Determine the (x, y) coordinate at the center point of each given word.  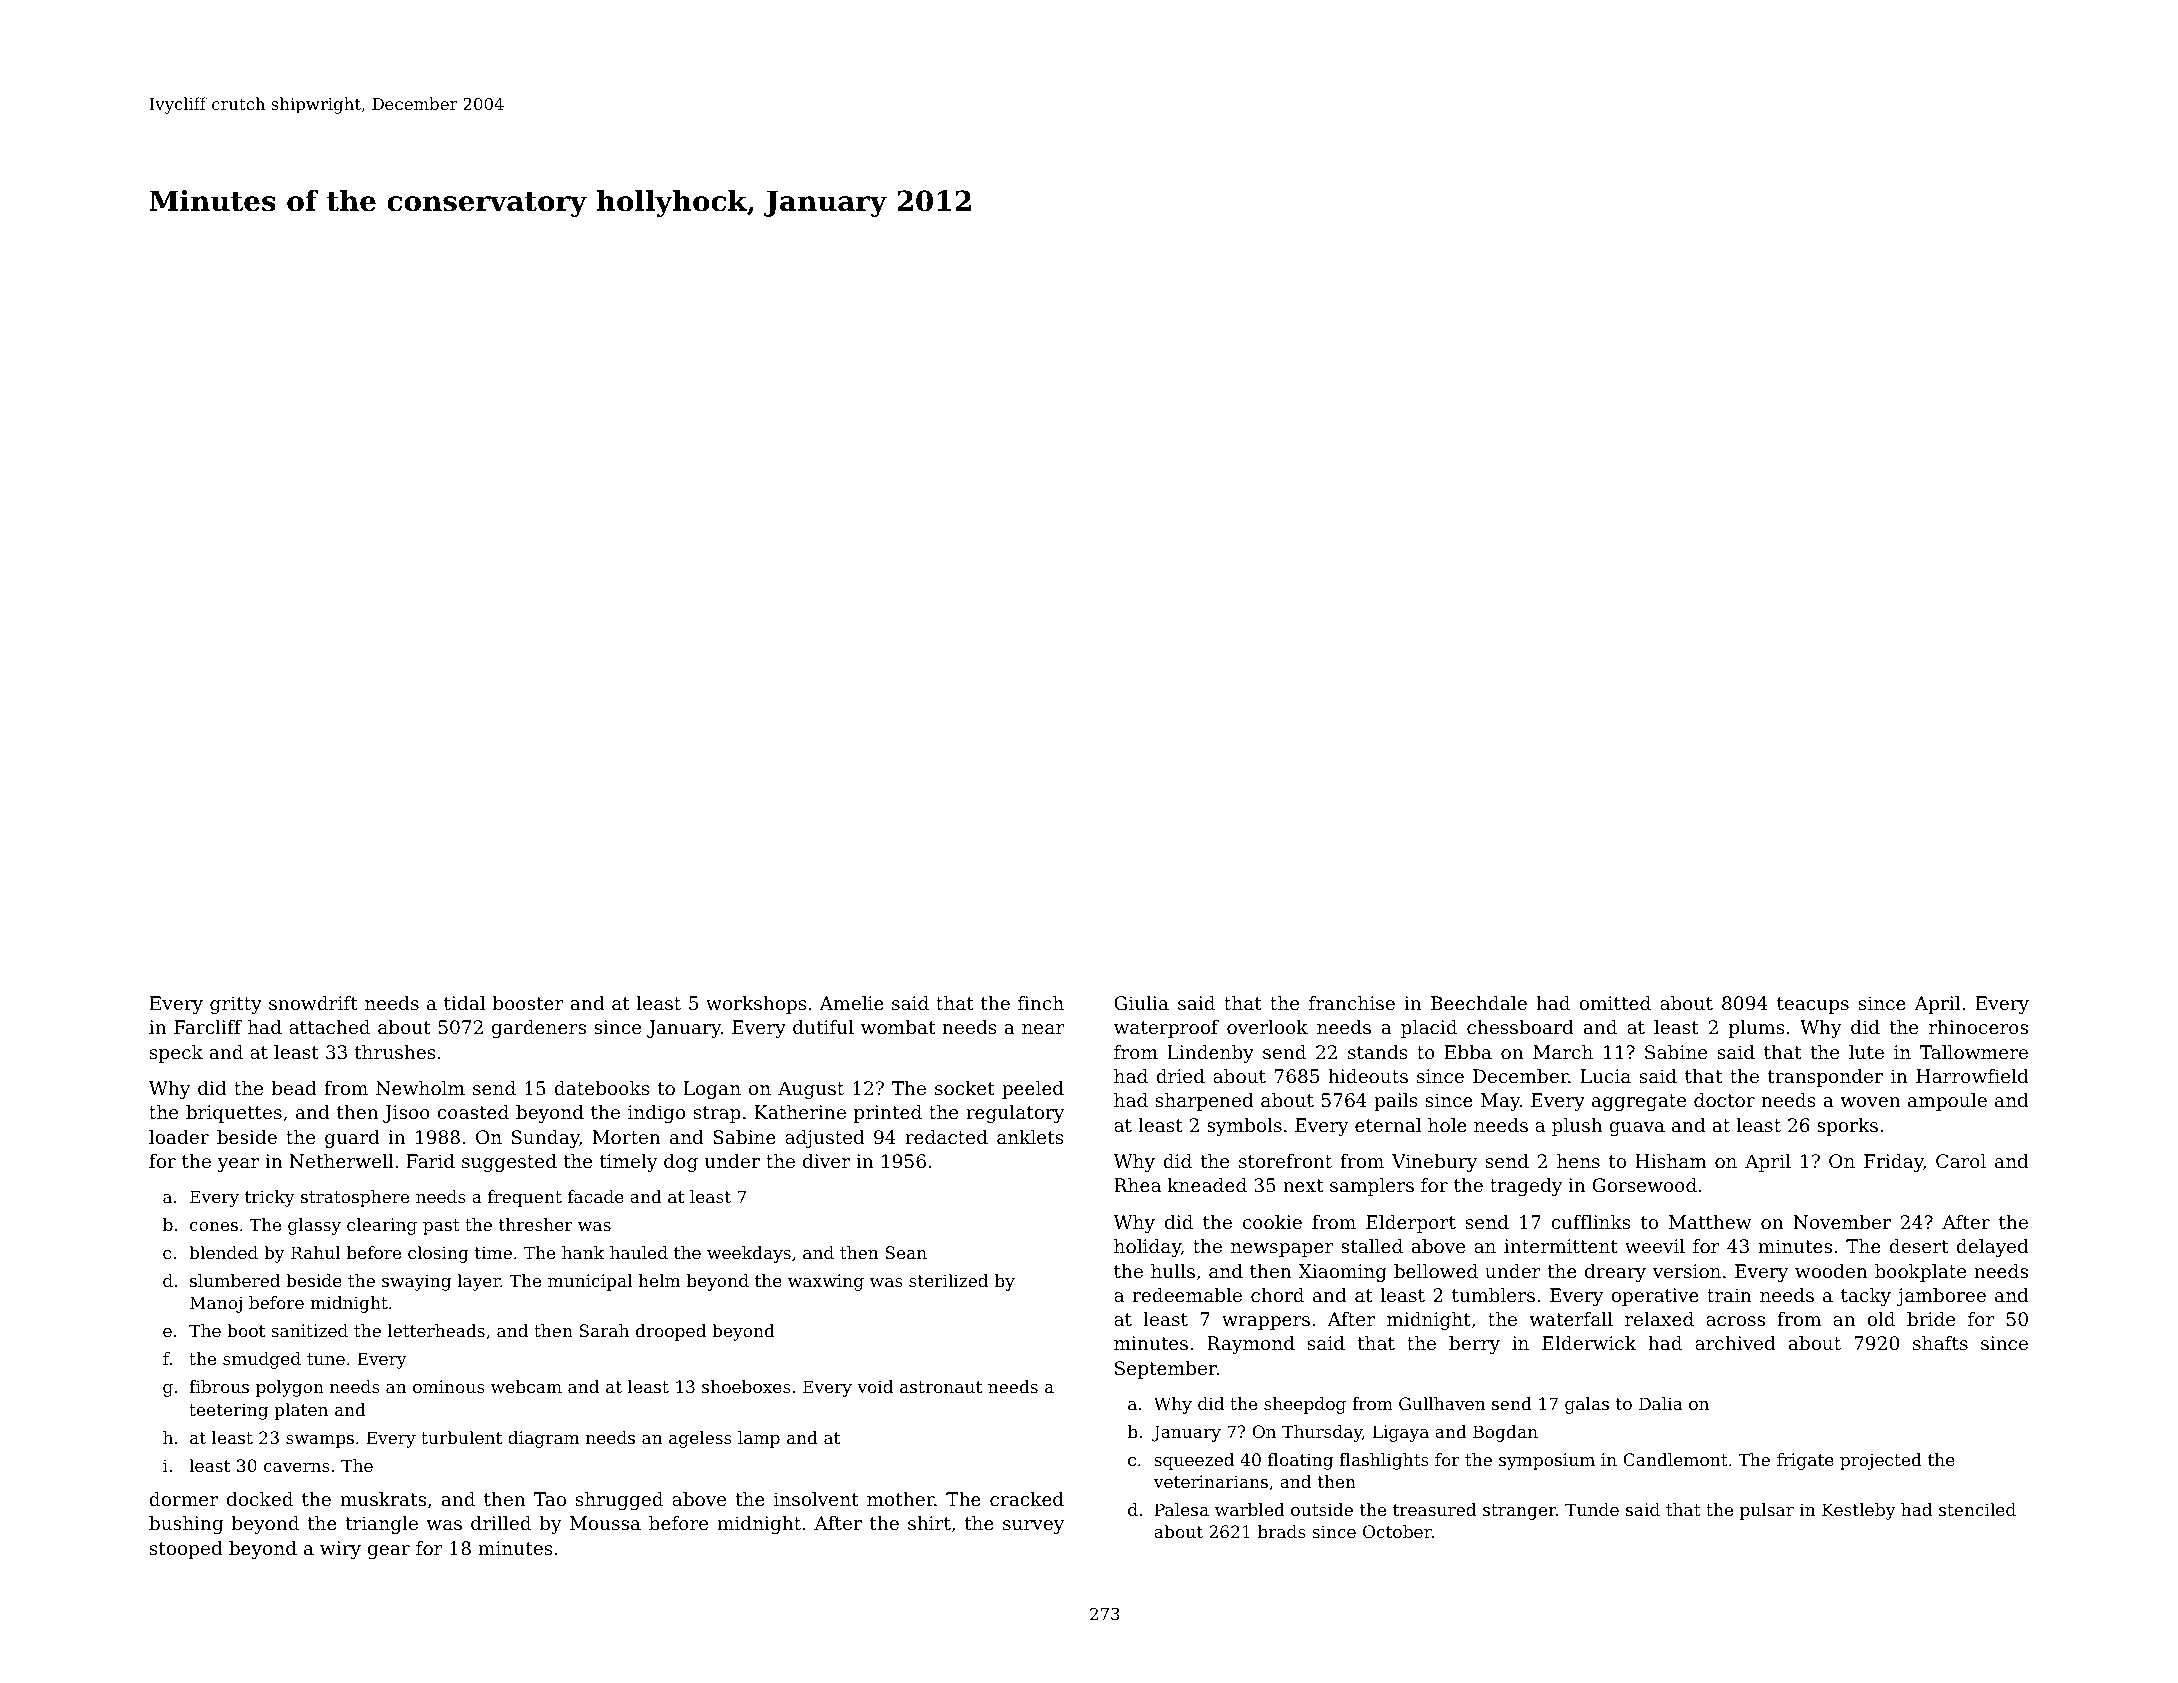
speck (176, 1054)
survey (1033, 1527)
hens (1578, 1161)
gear (389, 1552)
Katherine (800, 1112)
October (1397, 1531)
